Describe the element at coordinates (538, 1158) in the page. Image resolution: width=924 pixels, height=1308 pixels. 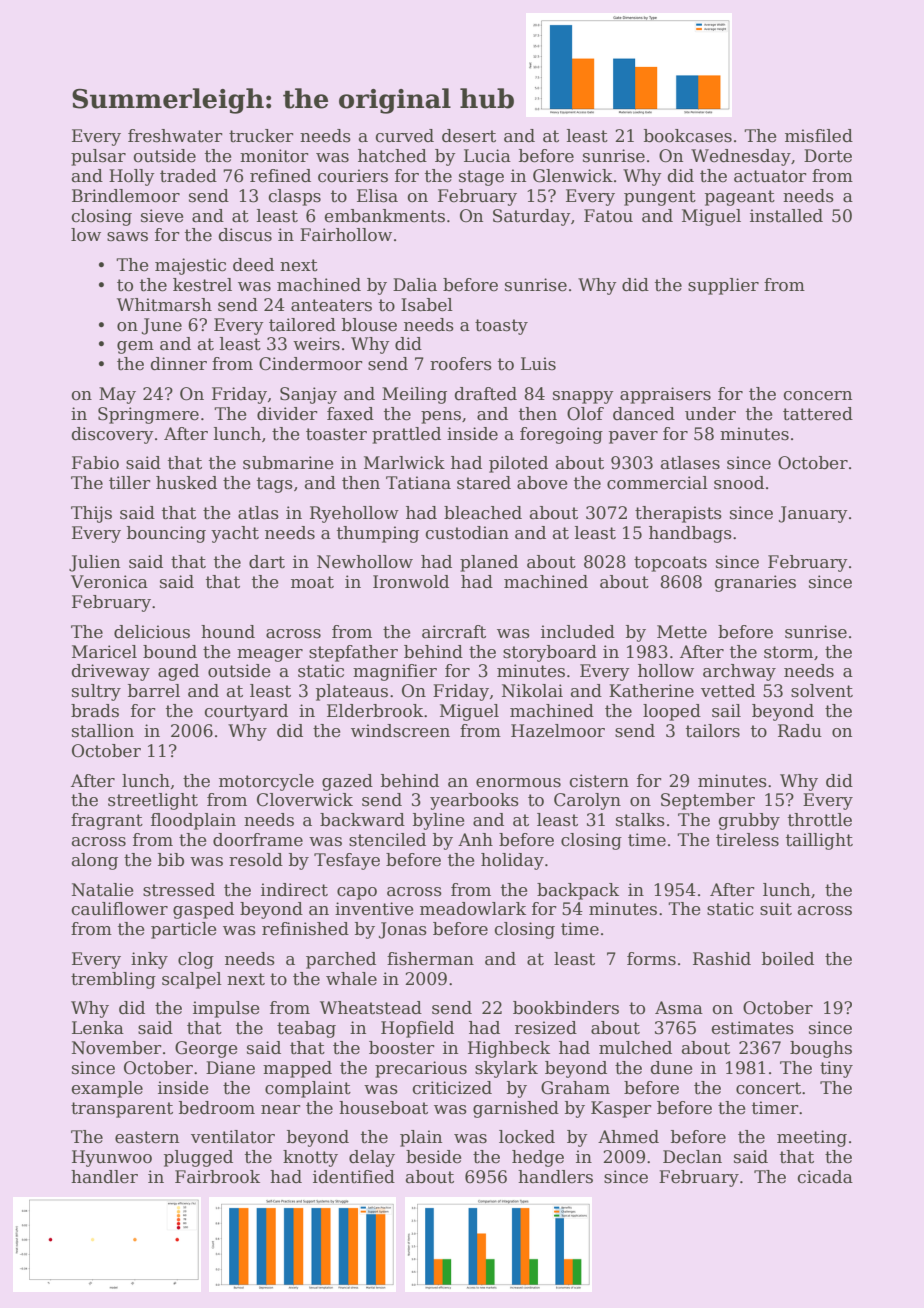
I see `hedge` at that location.
